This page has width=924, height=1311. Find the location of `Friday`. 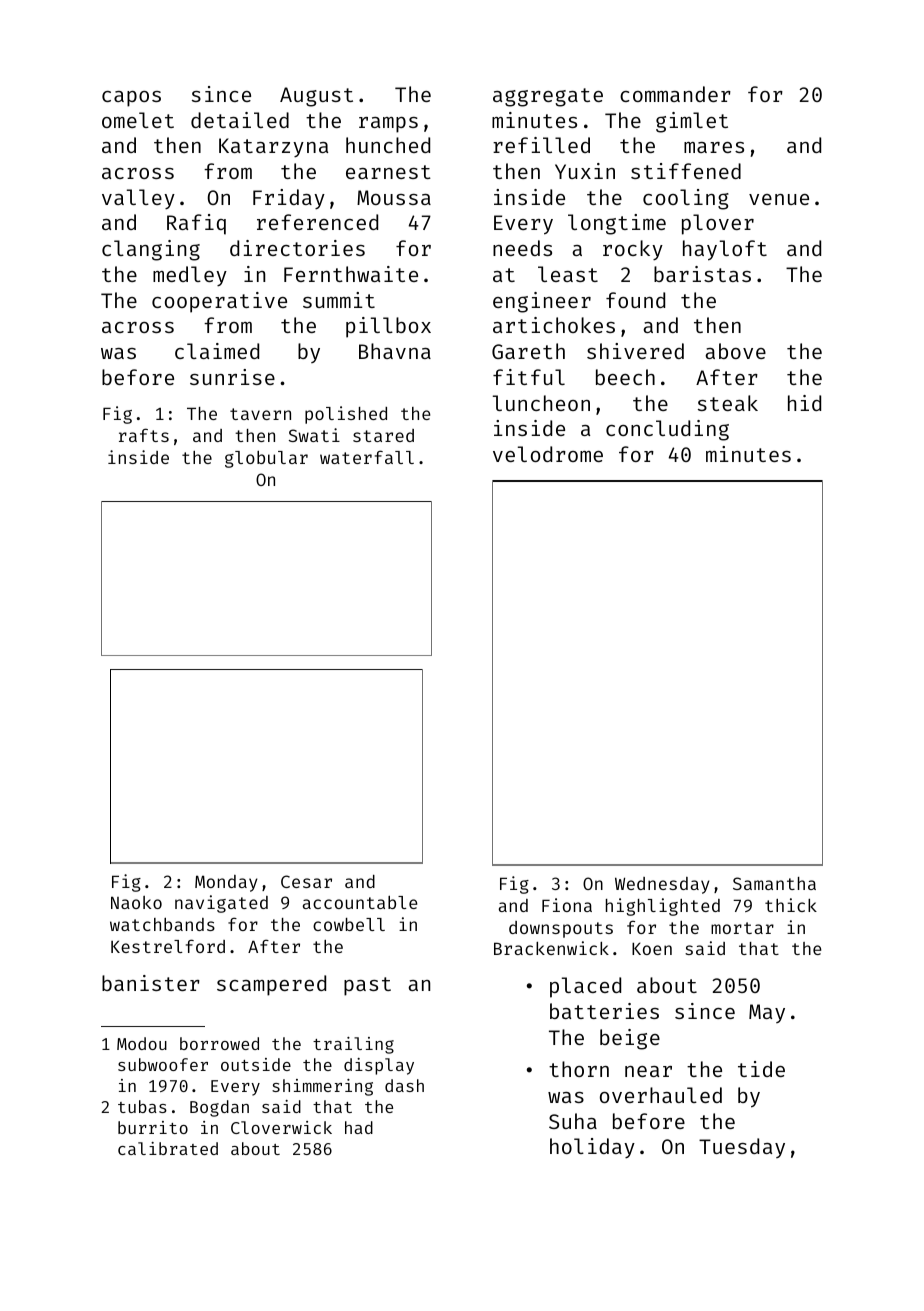

Friday is located at coordinates (289, 199).
